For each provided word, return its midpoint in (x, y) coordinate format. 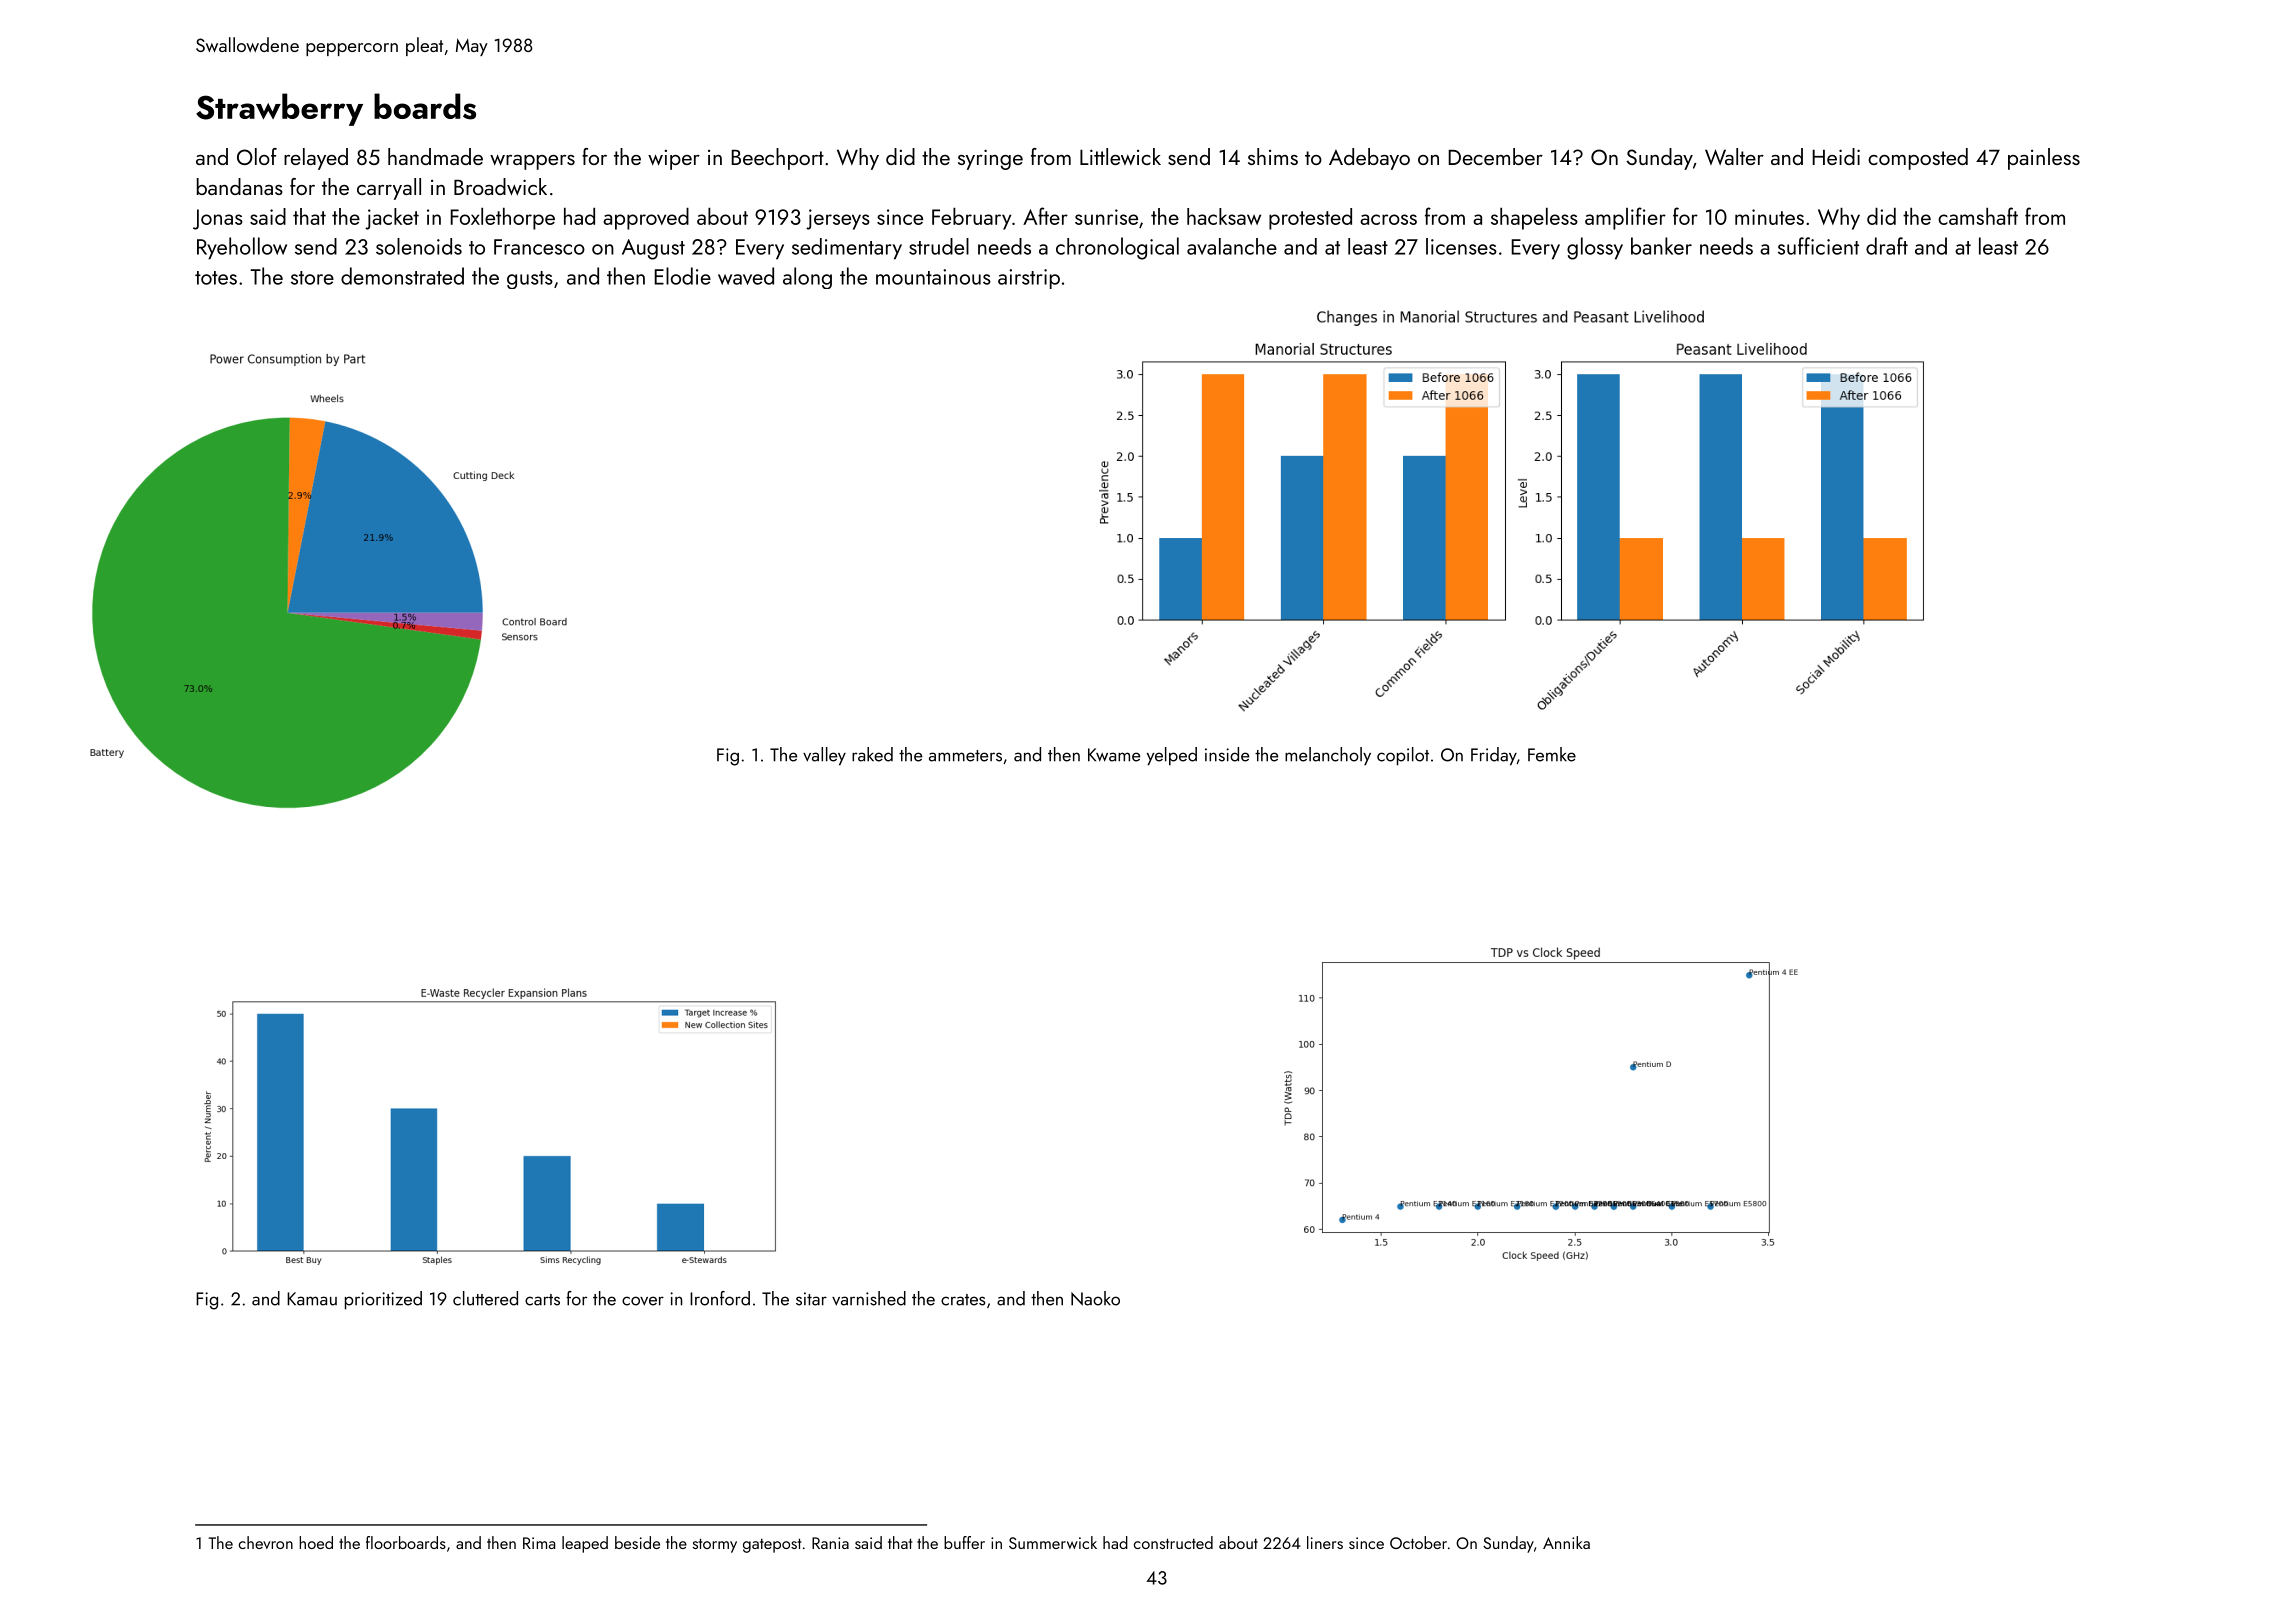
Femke (1552, 754)
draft (1887, 246)
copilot (1403, 756)
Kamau (312, 1299)
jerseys (838, 219)
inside (1227, 754)
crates (963, 1300)
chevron (266, 1542)
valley (824, 756)
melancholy (1328, 756)
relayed (316, 159)
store (312, 278)
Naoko (1095, 1298)
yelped (1172, 756)
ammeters (965, 756)
